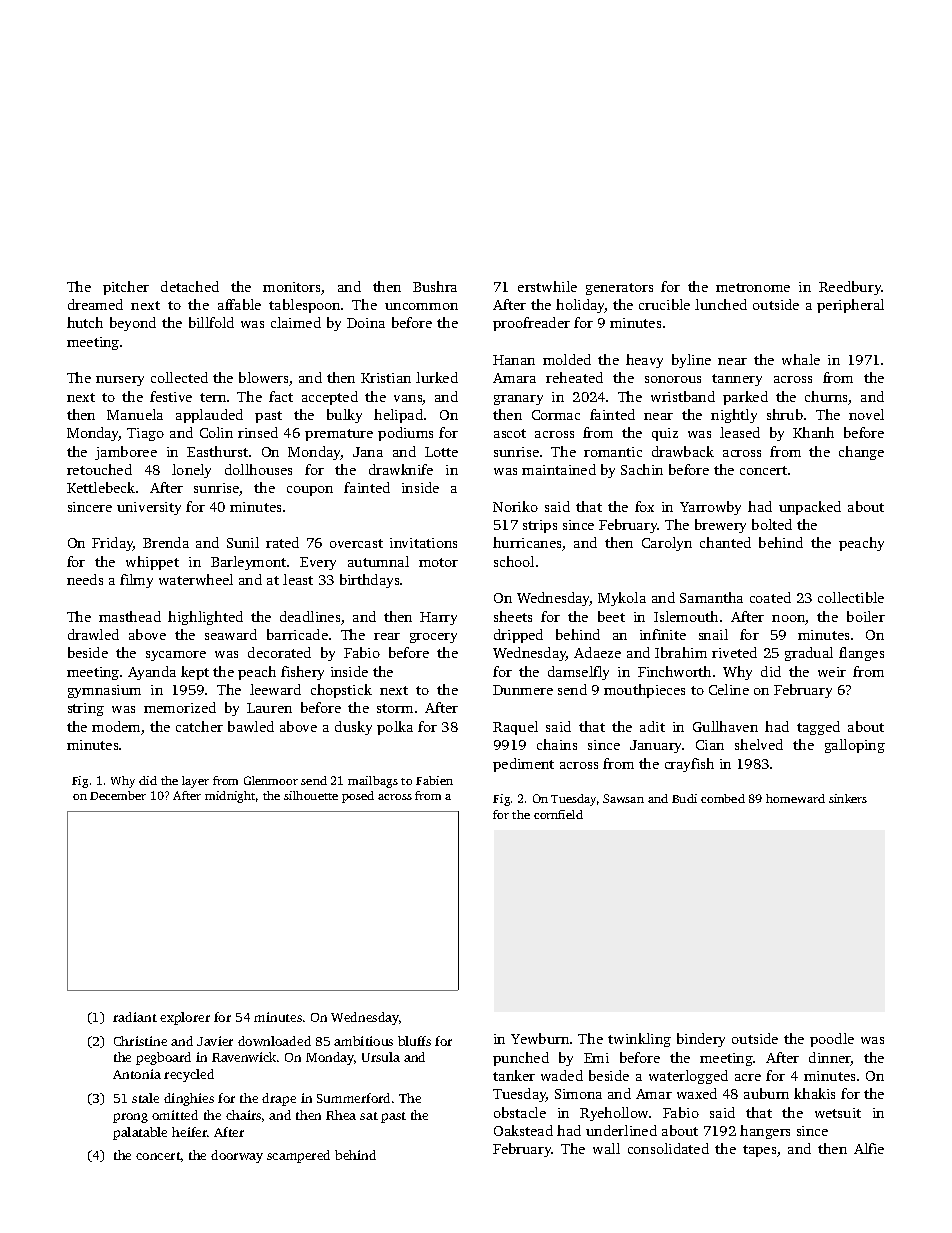  Describe the element at coordinates (137, 1074) in the document. I see `Antonia` at that location.
